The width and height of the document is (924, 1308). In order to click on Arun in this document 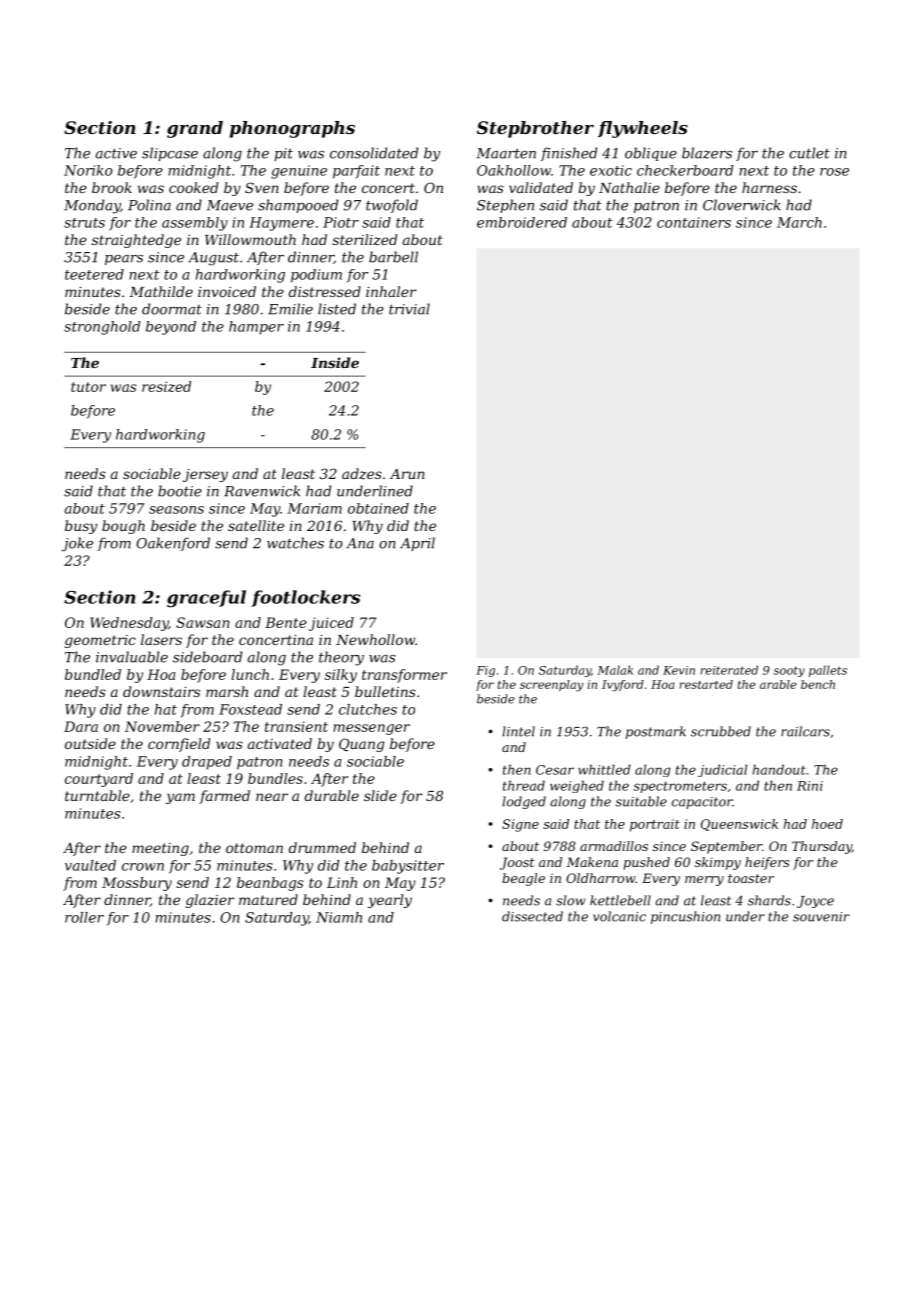, I will do `click(407, 474)`.
